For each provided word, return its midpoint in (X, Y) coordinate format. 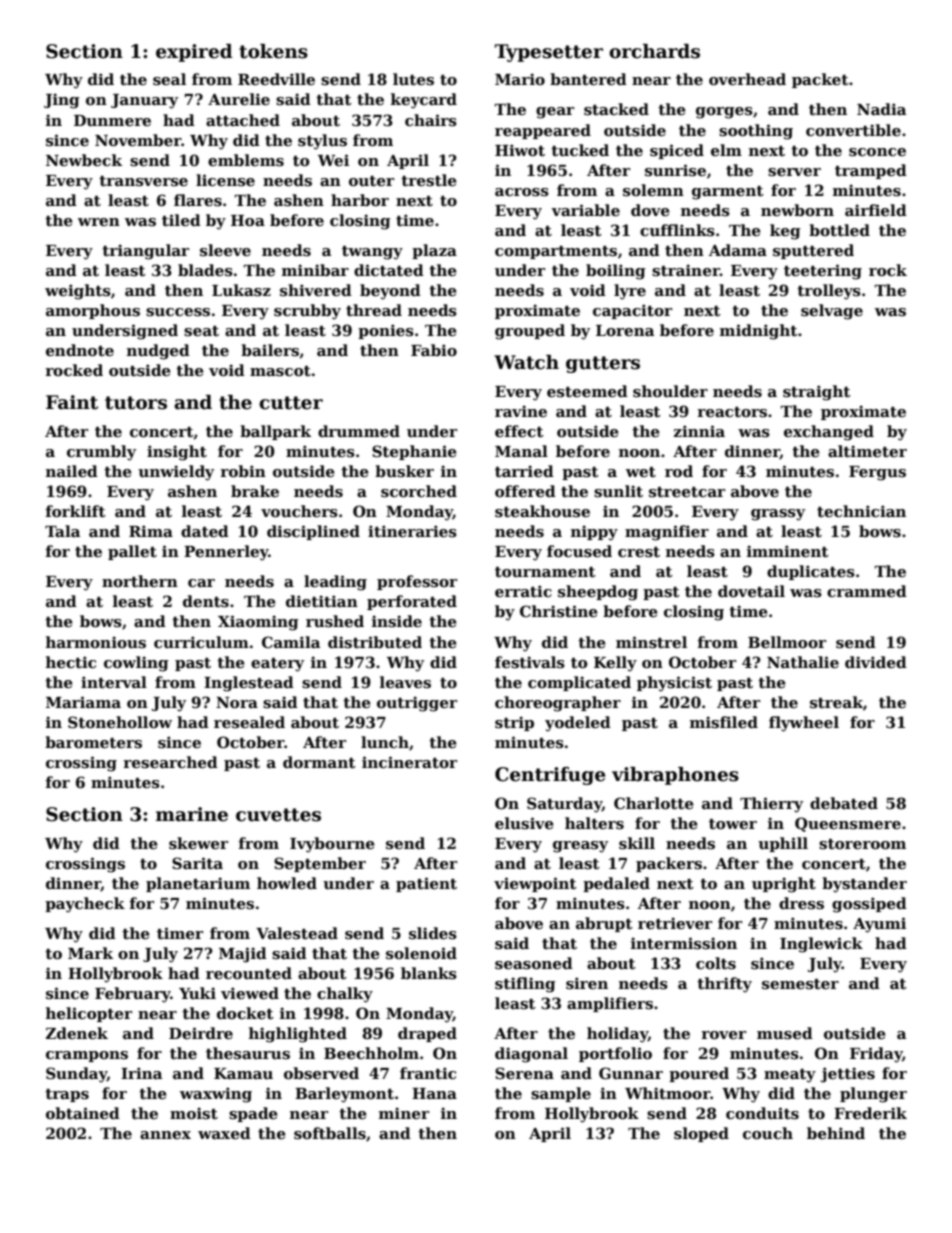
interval (114, 682)
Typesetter (549, 53)
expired (194, 53)
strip (514, 723)
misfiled (724, 722)
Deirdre (201, 1033)
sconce (877, 152)
